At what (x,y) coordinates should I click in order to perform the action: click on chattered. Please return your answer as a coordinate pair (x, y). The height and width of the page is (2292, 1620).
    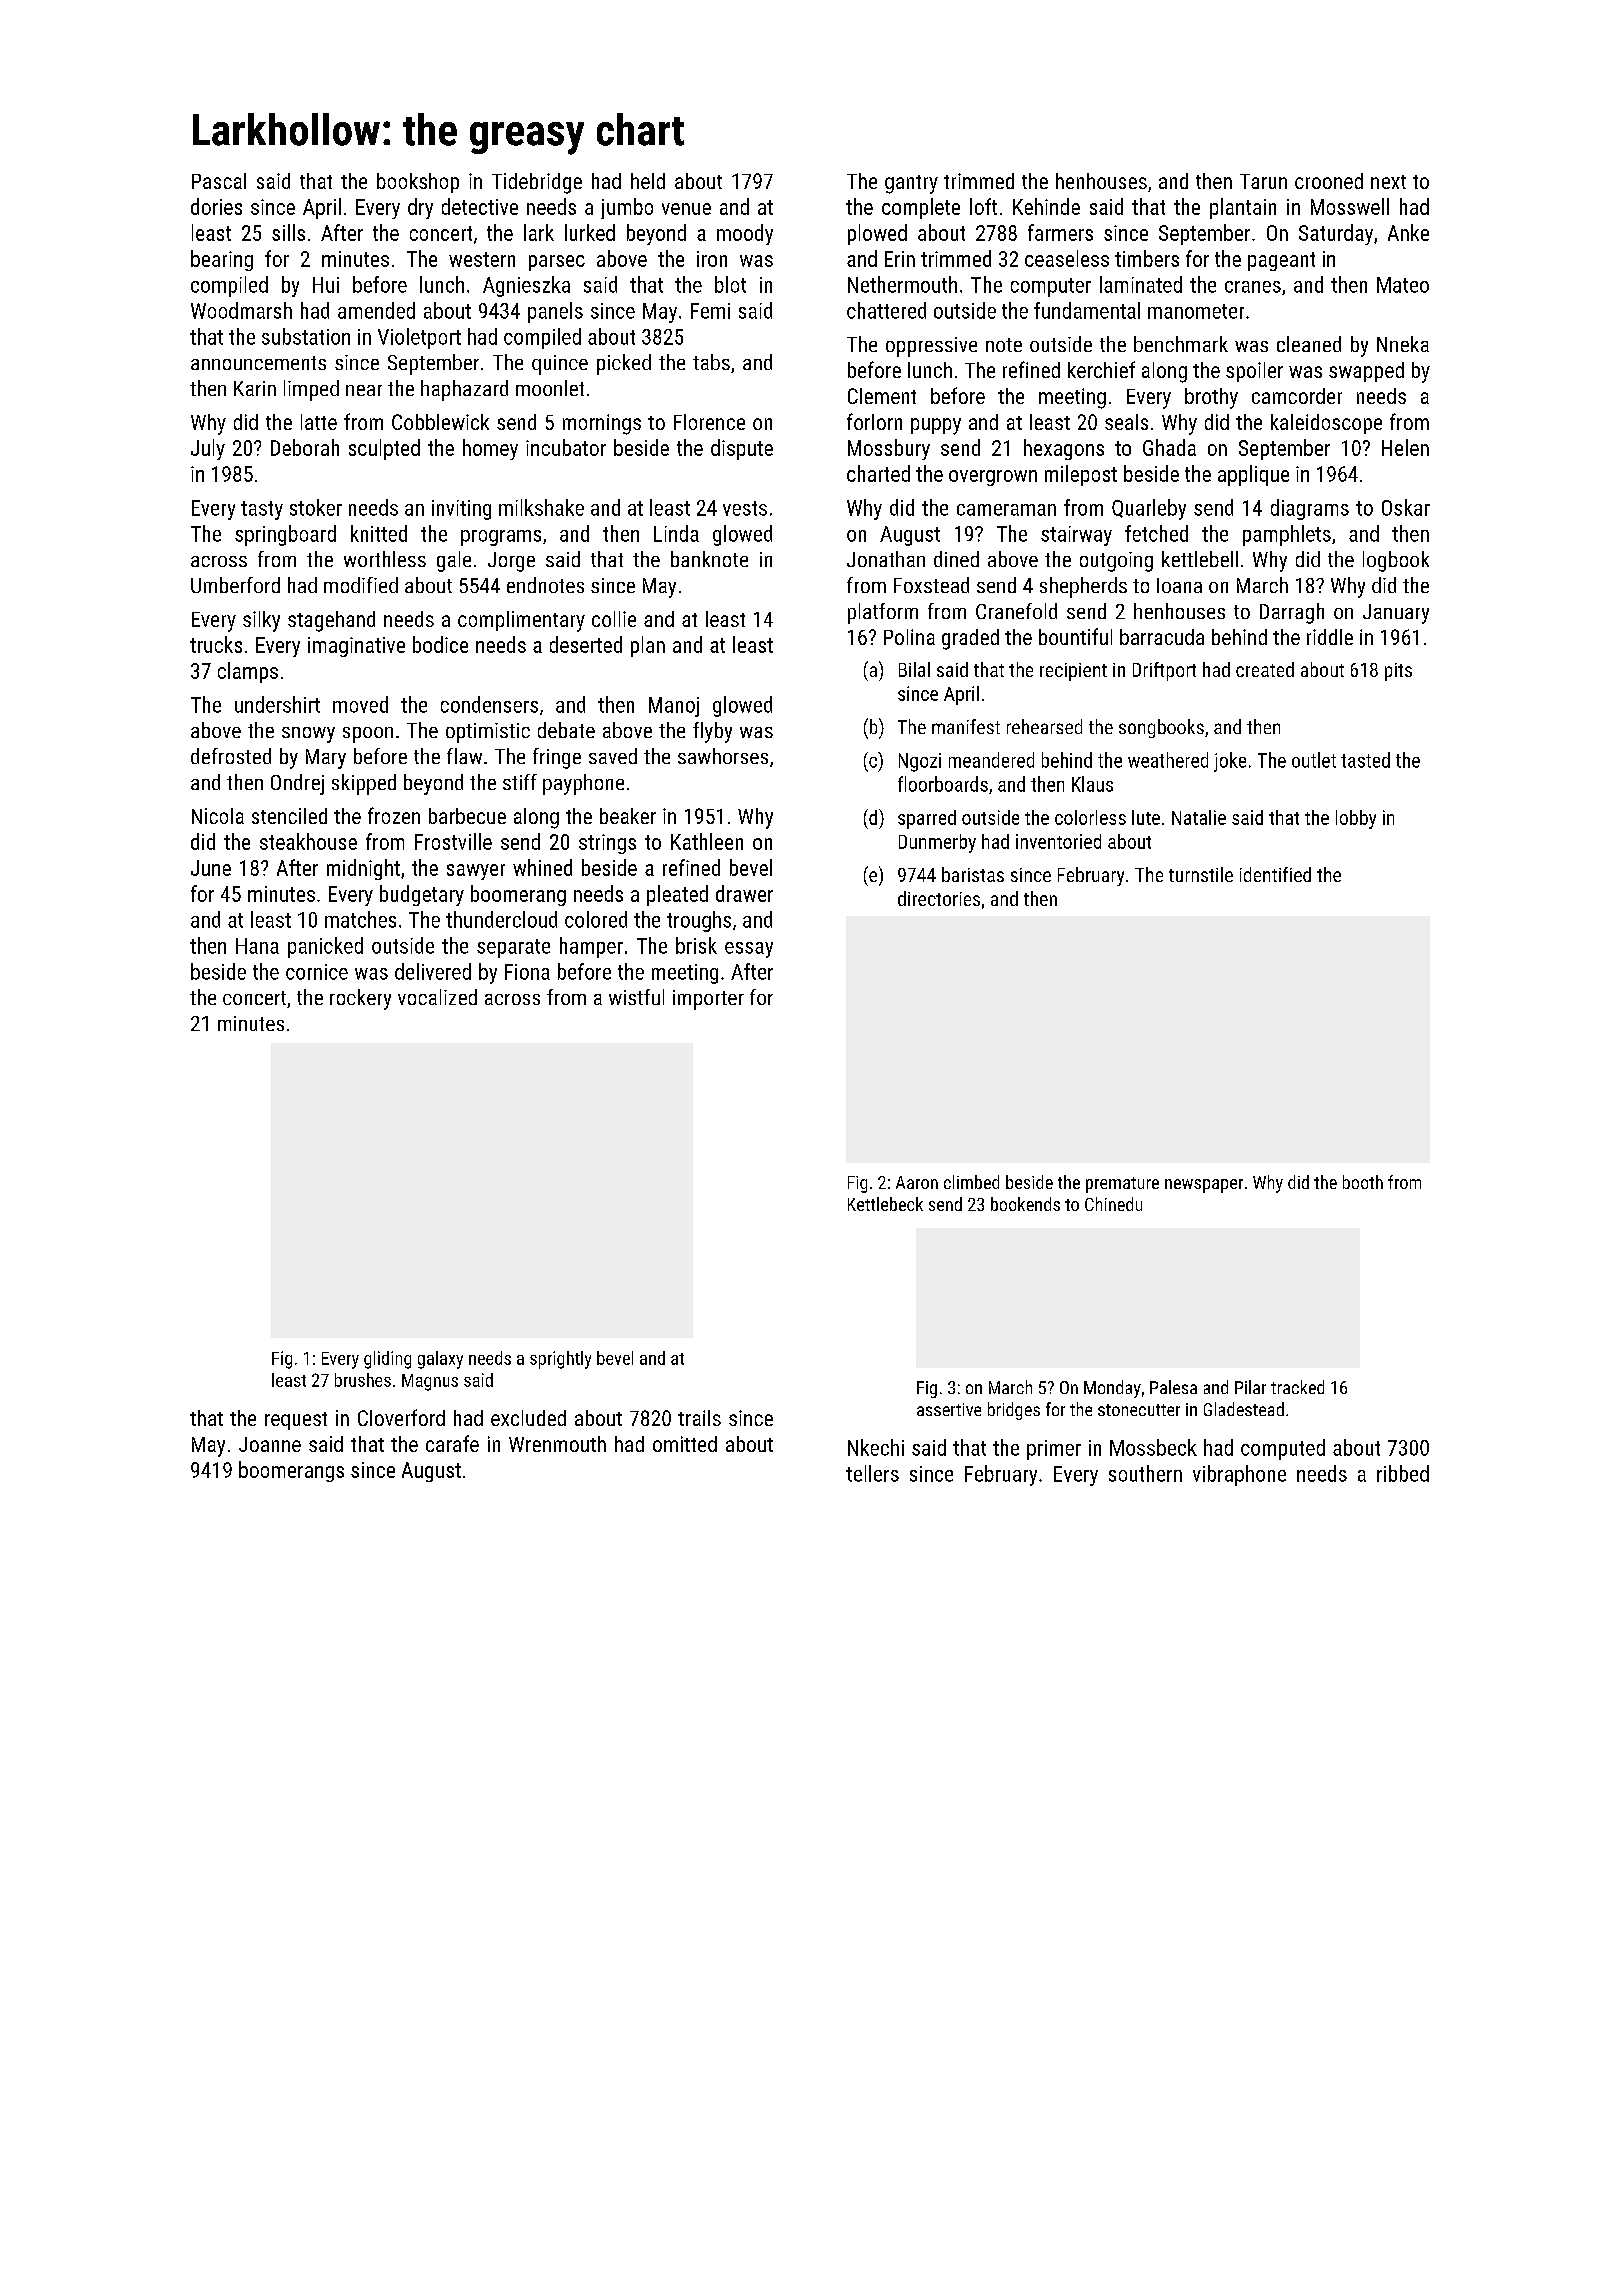
    Looking at the image, I should click on (886, 310).
